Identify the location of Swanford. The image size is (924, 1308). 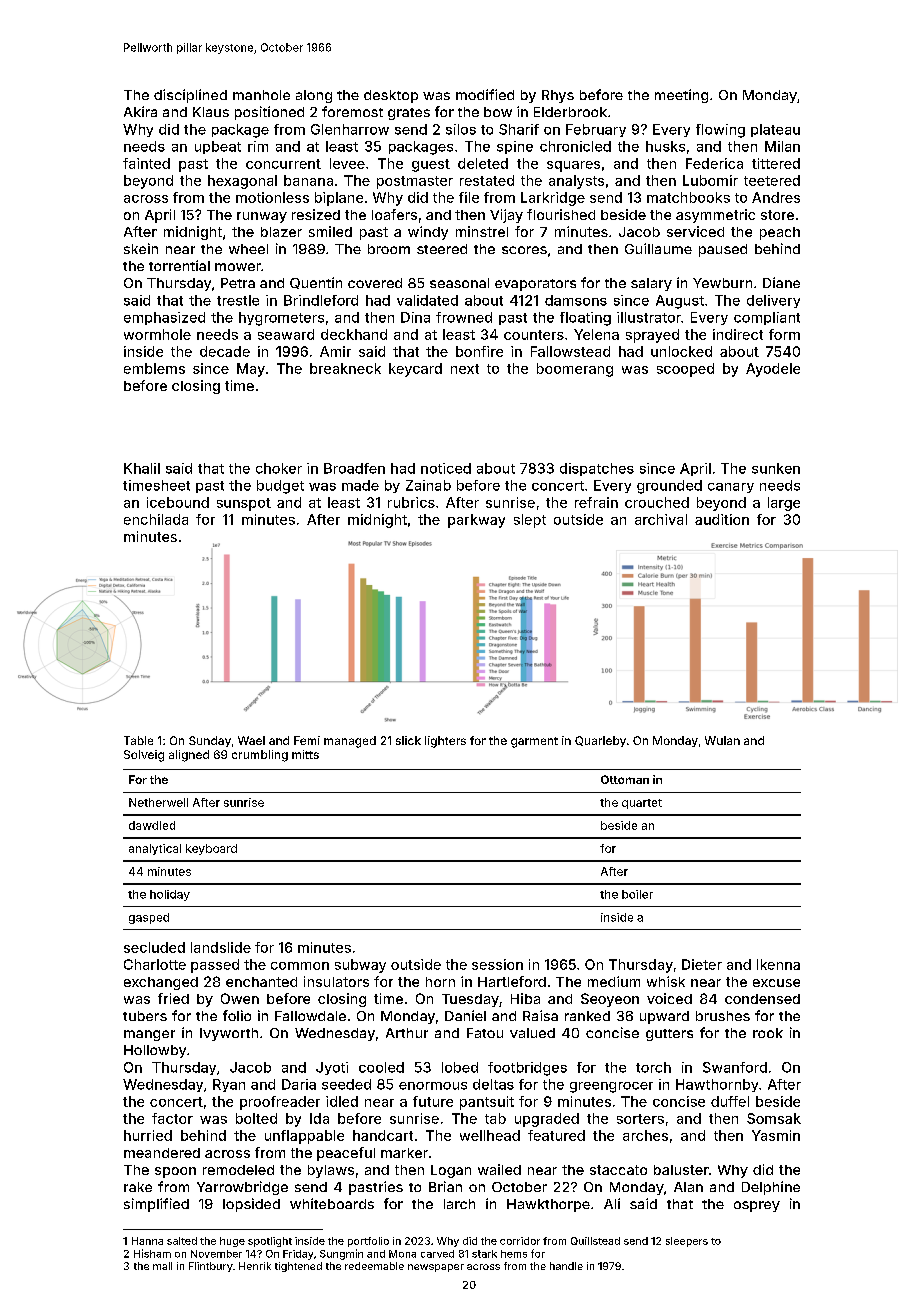
(735, 1067).
